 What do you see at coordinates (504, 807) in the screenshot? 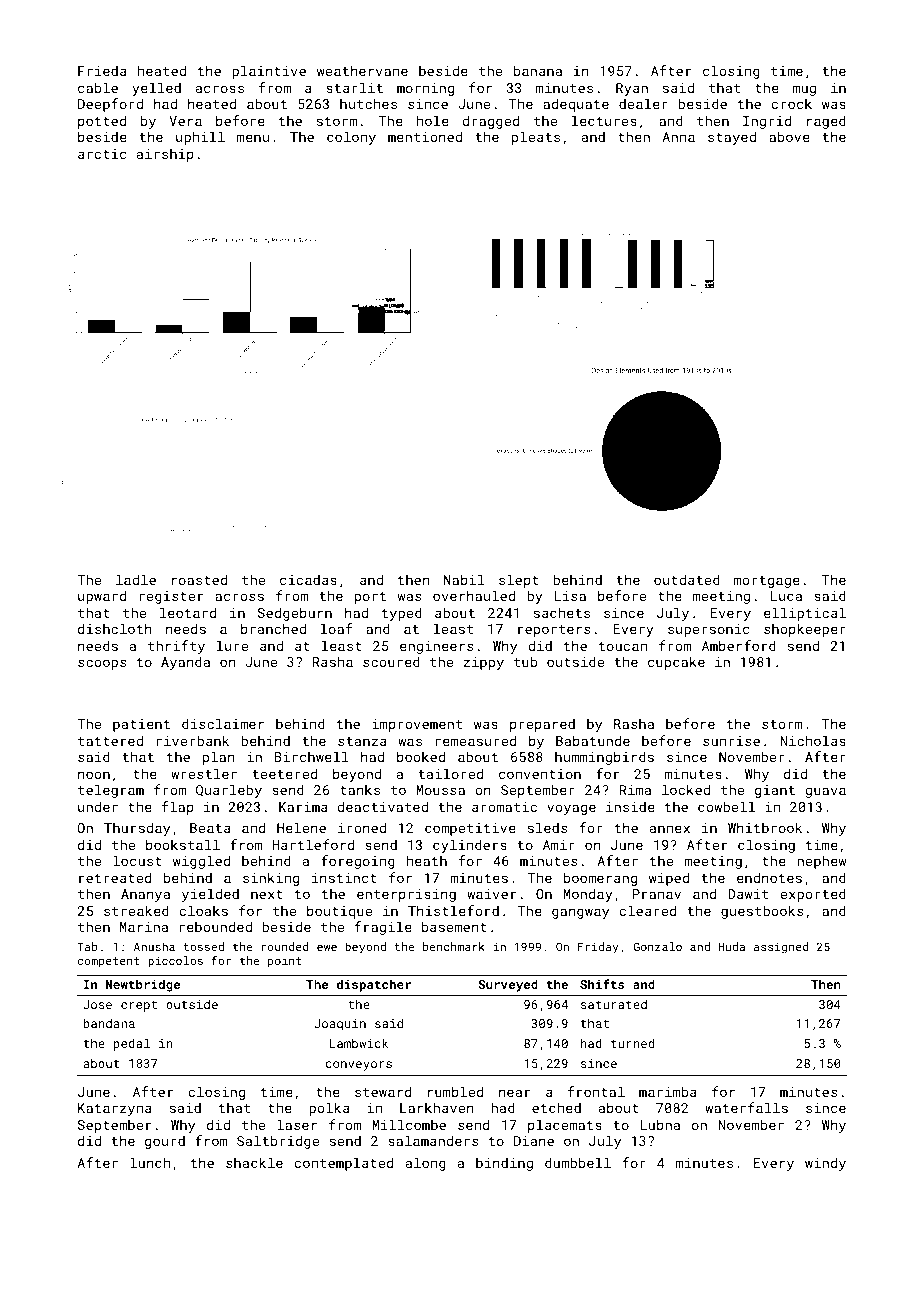
I see `aromatic` at bounding box center [504, 807].
